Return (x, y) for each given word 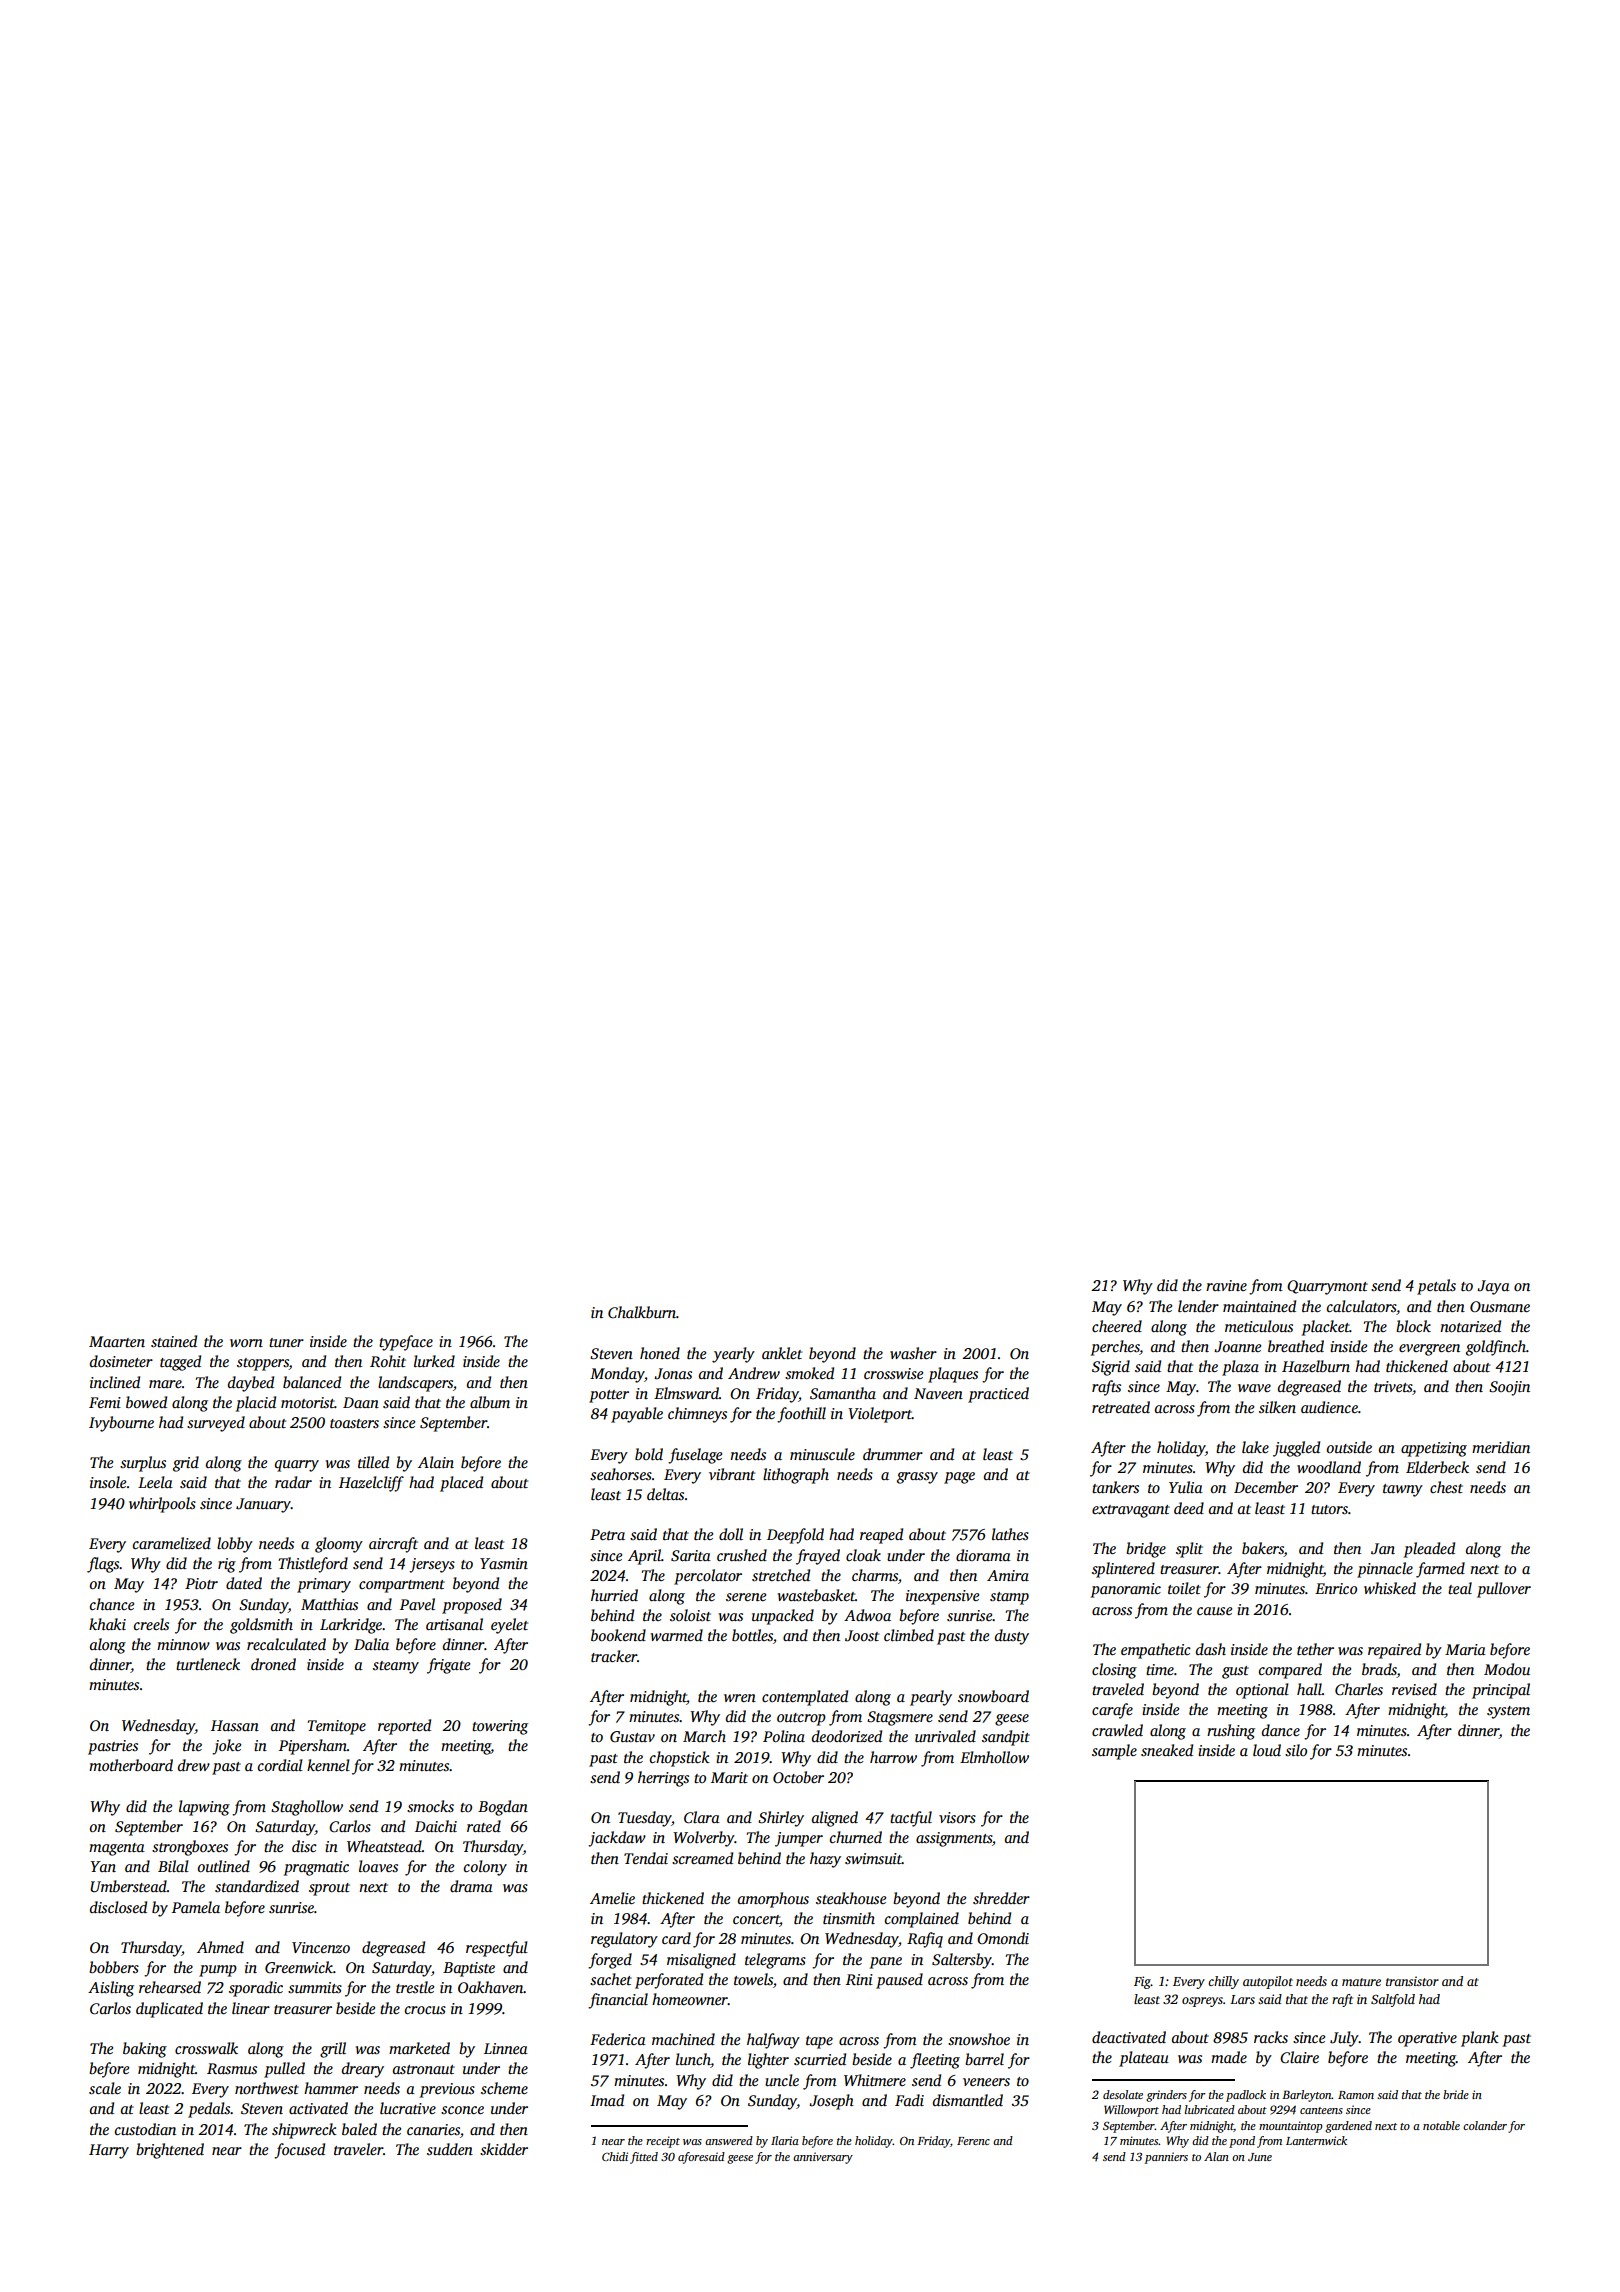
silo (1296, 1750)
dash (1211, 1649)
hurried (614, 1595)
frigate (448, 1666)
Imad (607, 2100)
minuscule (822, 1454)
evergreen (1429, 1350)
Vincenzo (321, 1947)
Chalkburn (642, 1312)
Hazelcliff (371, 1484)
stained (174, 1341)
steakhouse (851, 1898)
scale (105, 2088)
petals (1436, 1287)
